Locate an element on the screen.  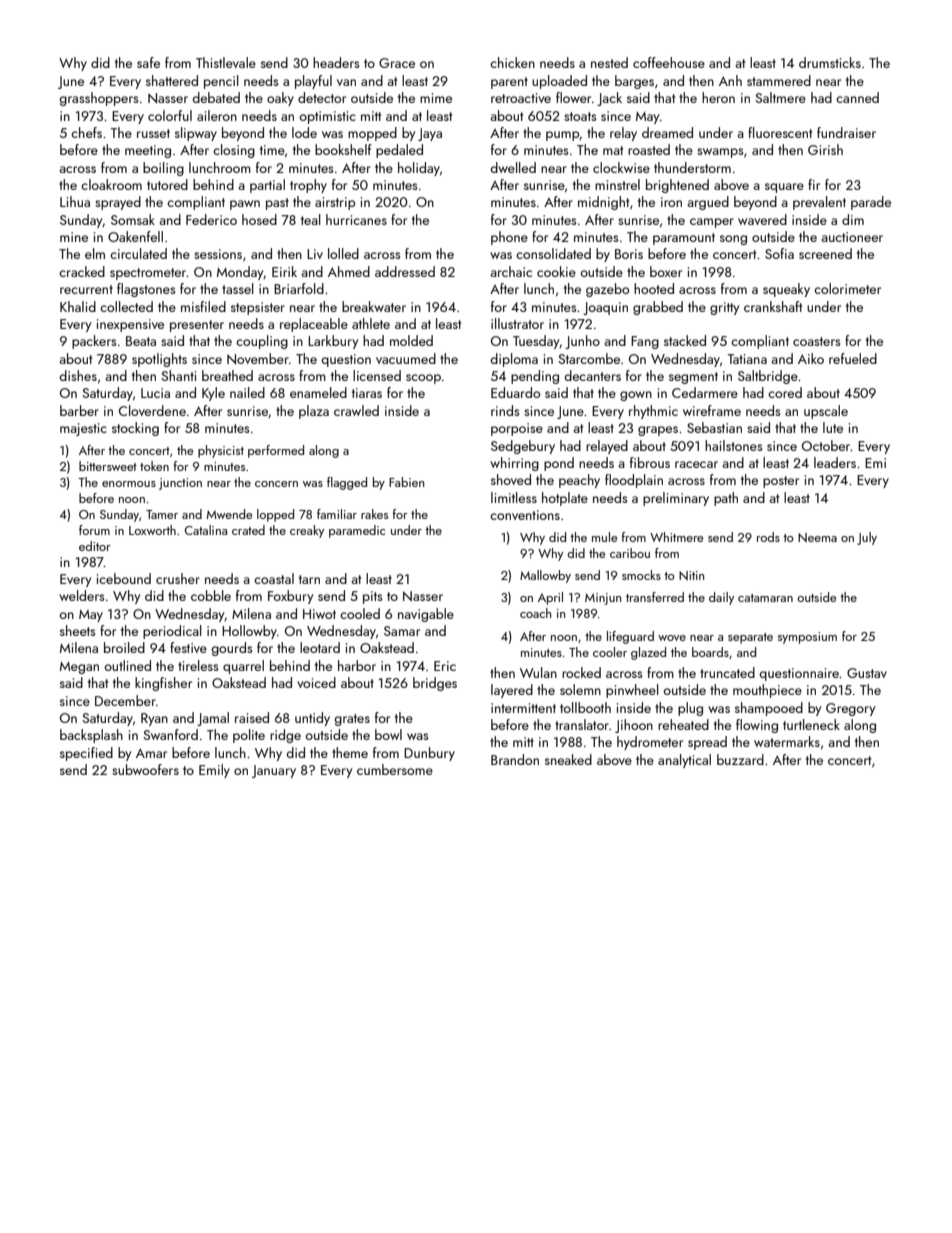
fluorescent is located at coordinates (780, 132).
